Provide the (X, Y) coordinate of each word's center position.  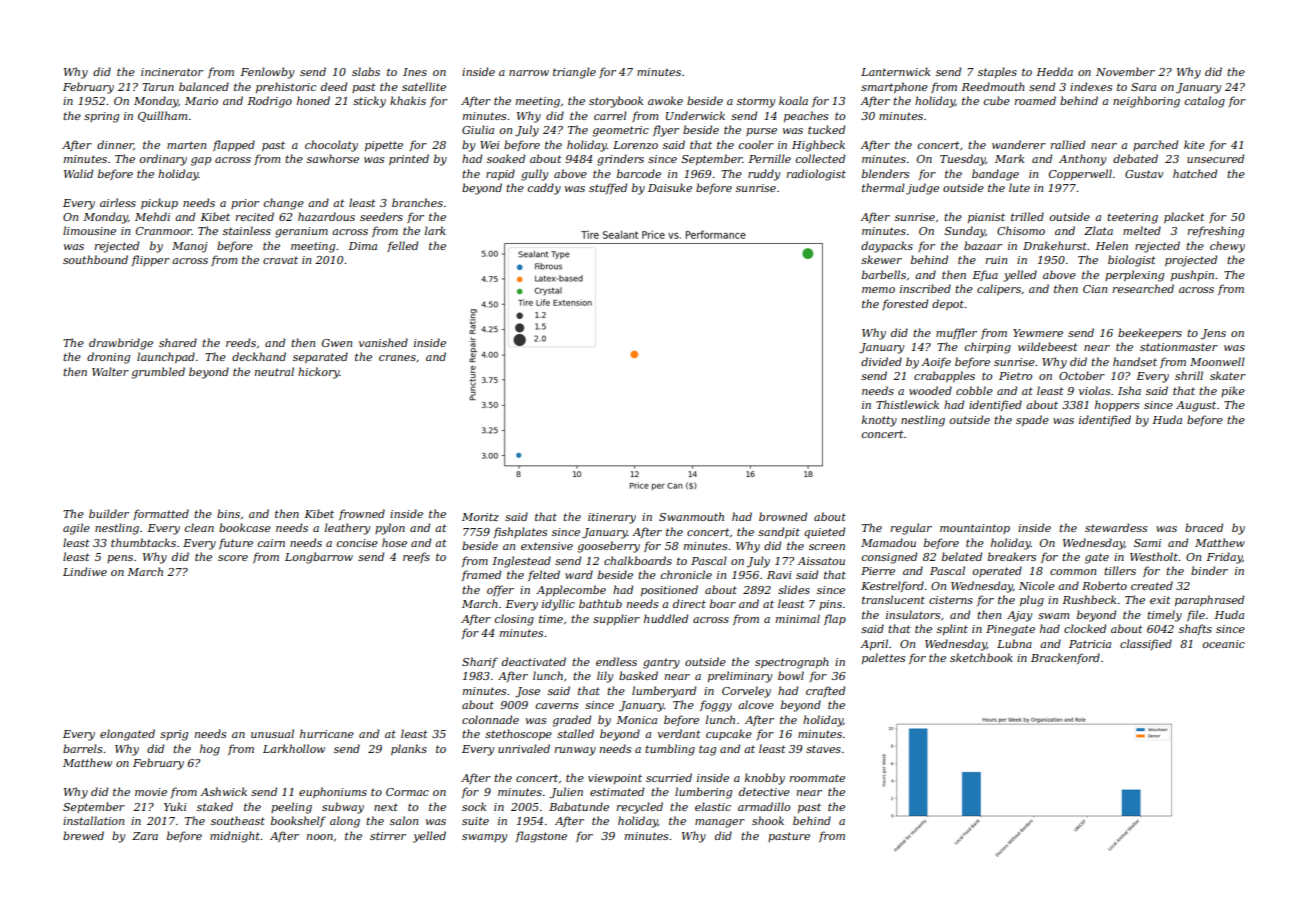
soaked (506, 158)
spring (101, 117)
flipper (151, 260)
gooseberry (608, 547)
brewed (83, 835)
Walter (110, 371)
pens (120, 559)
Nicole (1037, 585)
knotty (879, 421)
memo (878, 290)
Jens (1213, 334)
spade (1032, 420)
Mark (1009, 158)
